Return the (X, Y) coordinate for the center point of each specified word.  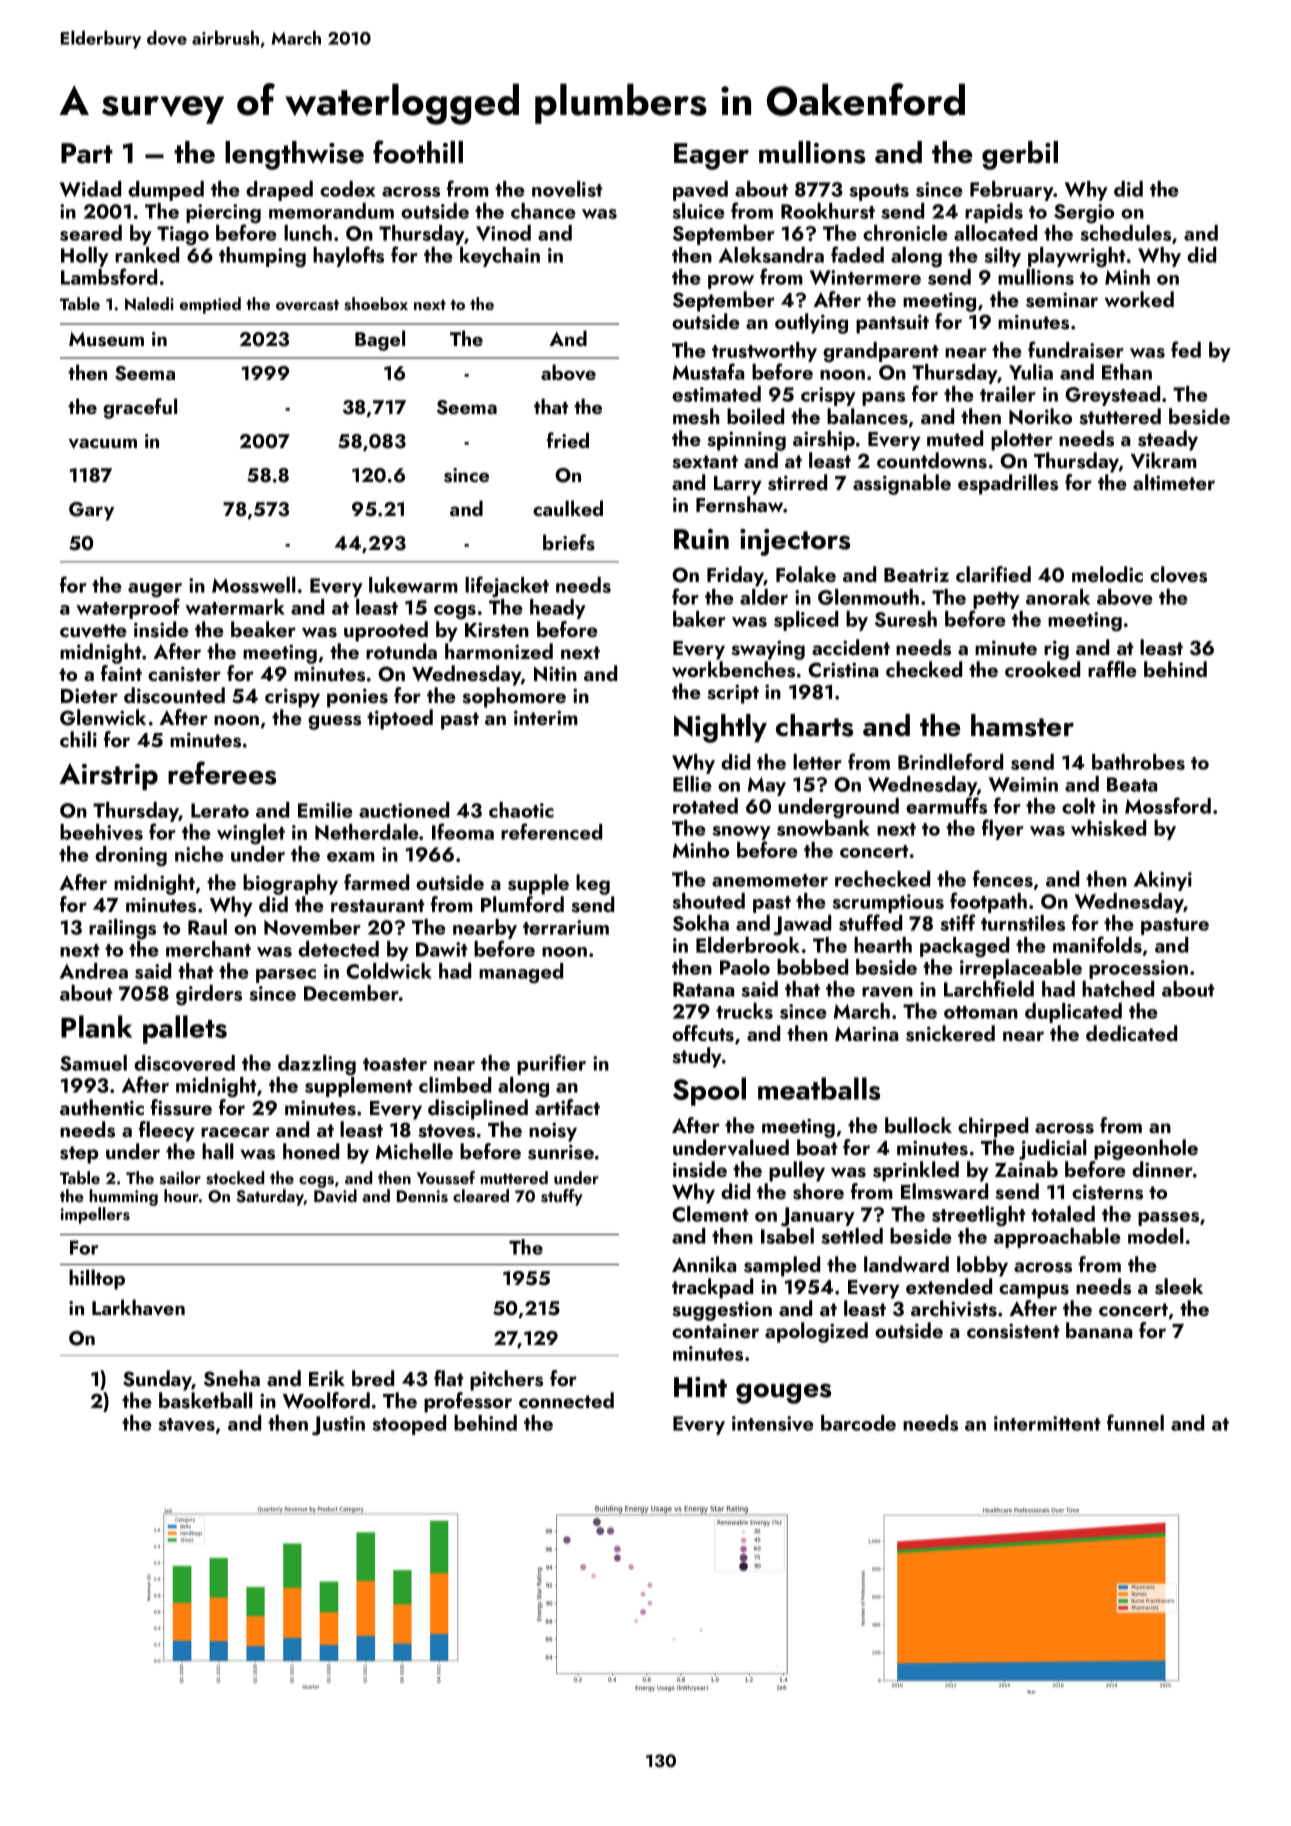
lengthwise (294, 155)
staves (187, 1424)
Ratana (703, 989)
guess (334, 722)
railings (122, 929)
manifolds (1097, 944)
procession (1138, 969)
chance (543, 211)
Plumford (522, 904)
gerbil (1020, 155)
